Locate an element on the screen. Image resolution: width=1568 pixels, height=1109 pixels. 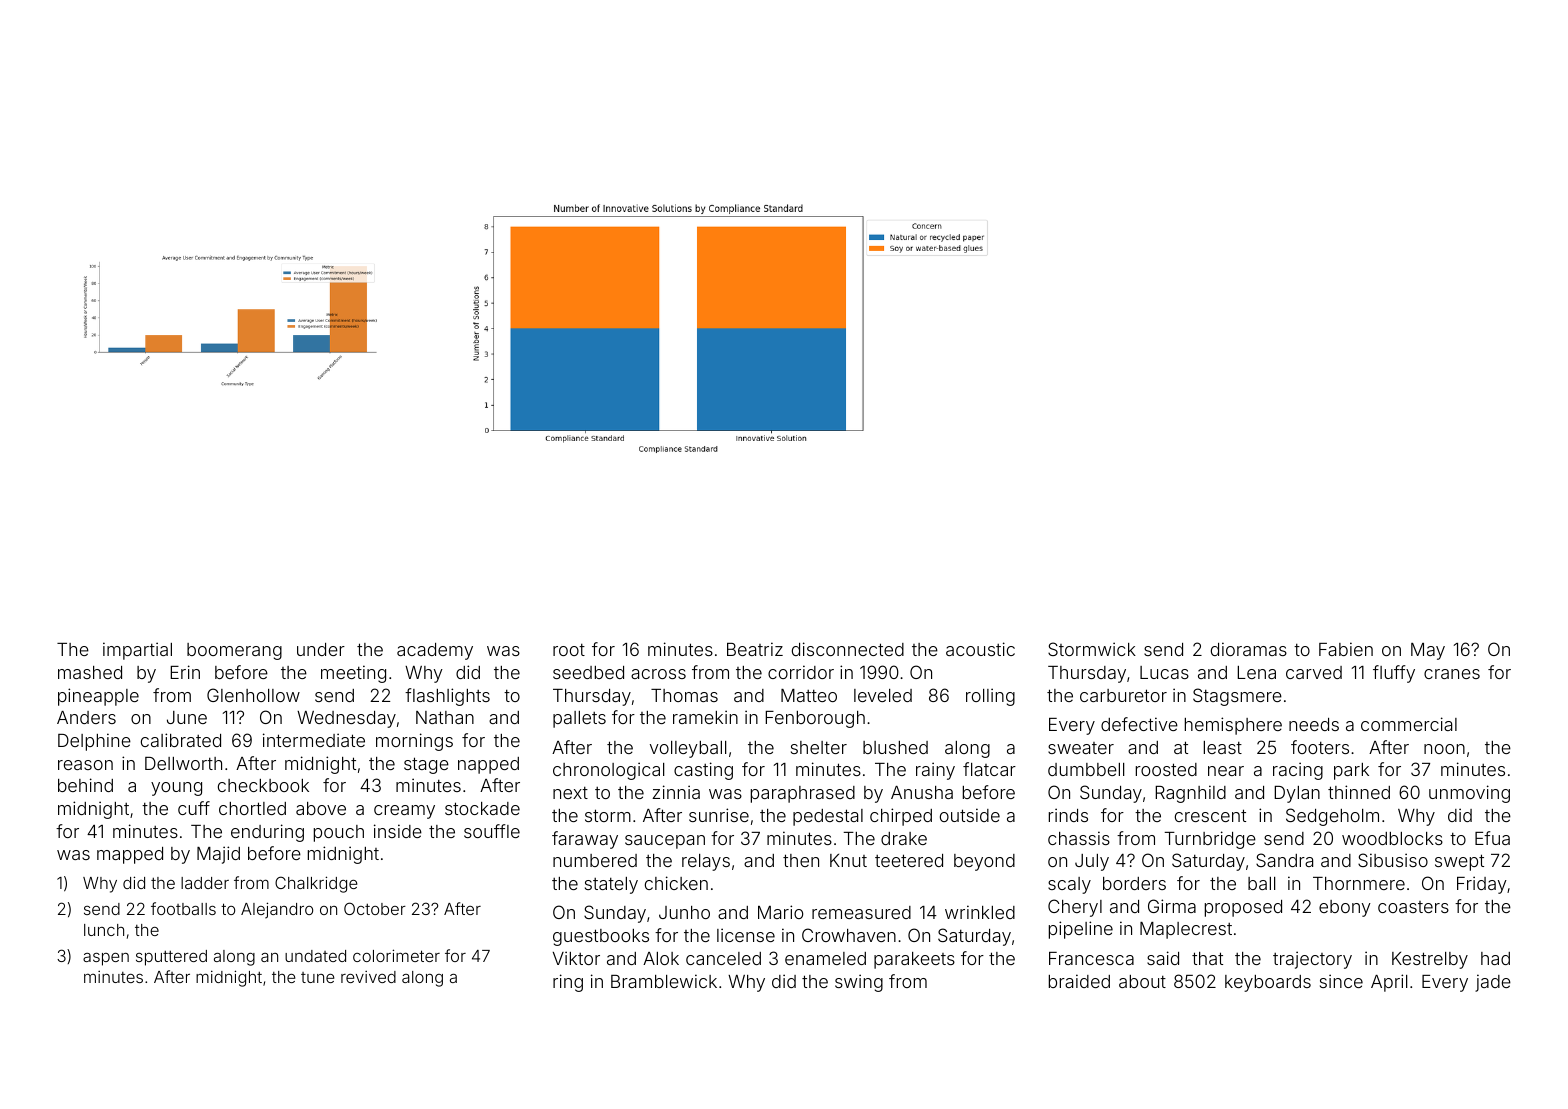
saucepan is located at coordinates (665, 842).
